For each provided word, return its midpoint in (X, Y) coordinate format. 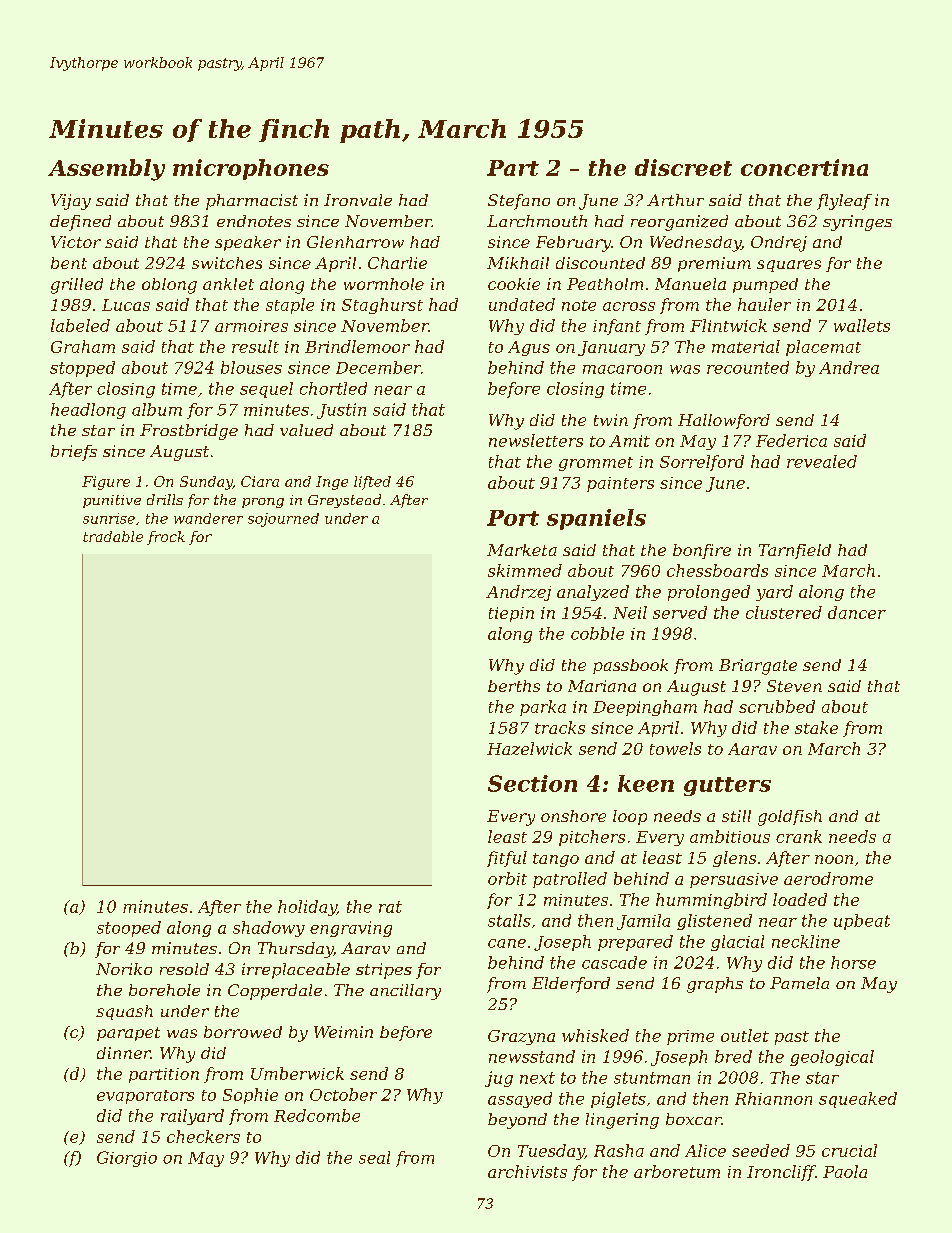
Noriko (124, 969)
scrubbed (777, 706)
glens (734, 859)
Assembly (106, 170)
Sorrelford (702, 463)
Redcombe (317, 1115)
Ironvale (358, 200)
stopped (82, 369)
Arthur (675, 200)
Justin (341, 411)
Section (532, 783)
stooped (129, 929)
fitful (507, 859)
